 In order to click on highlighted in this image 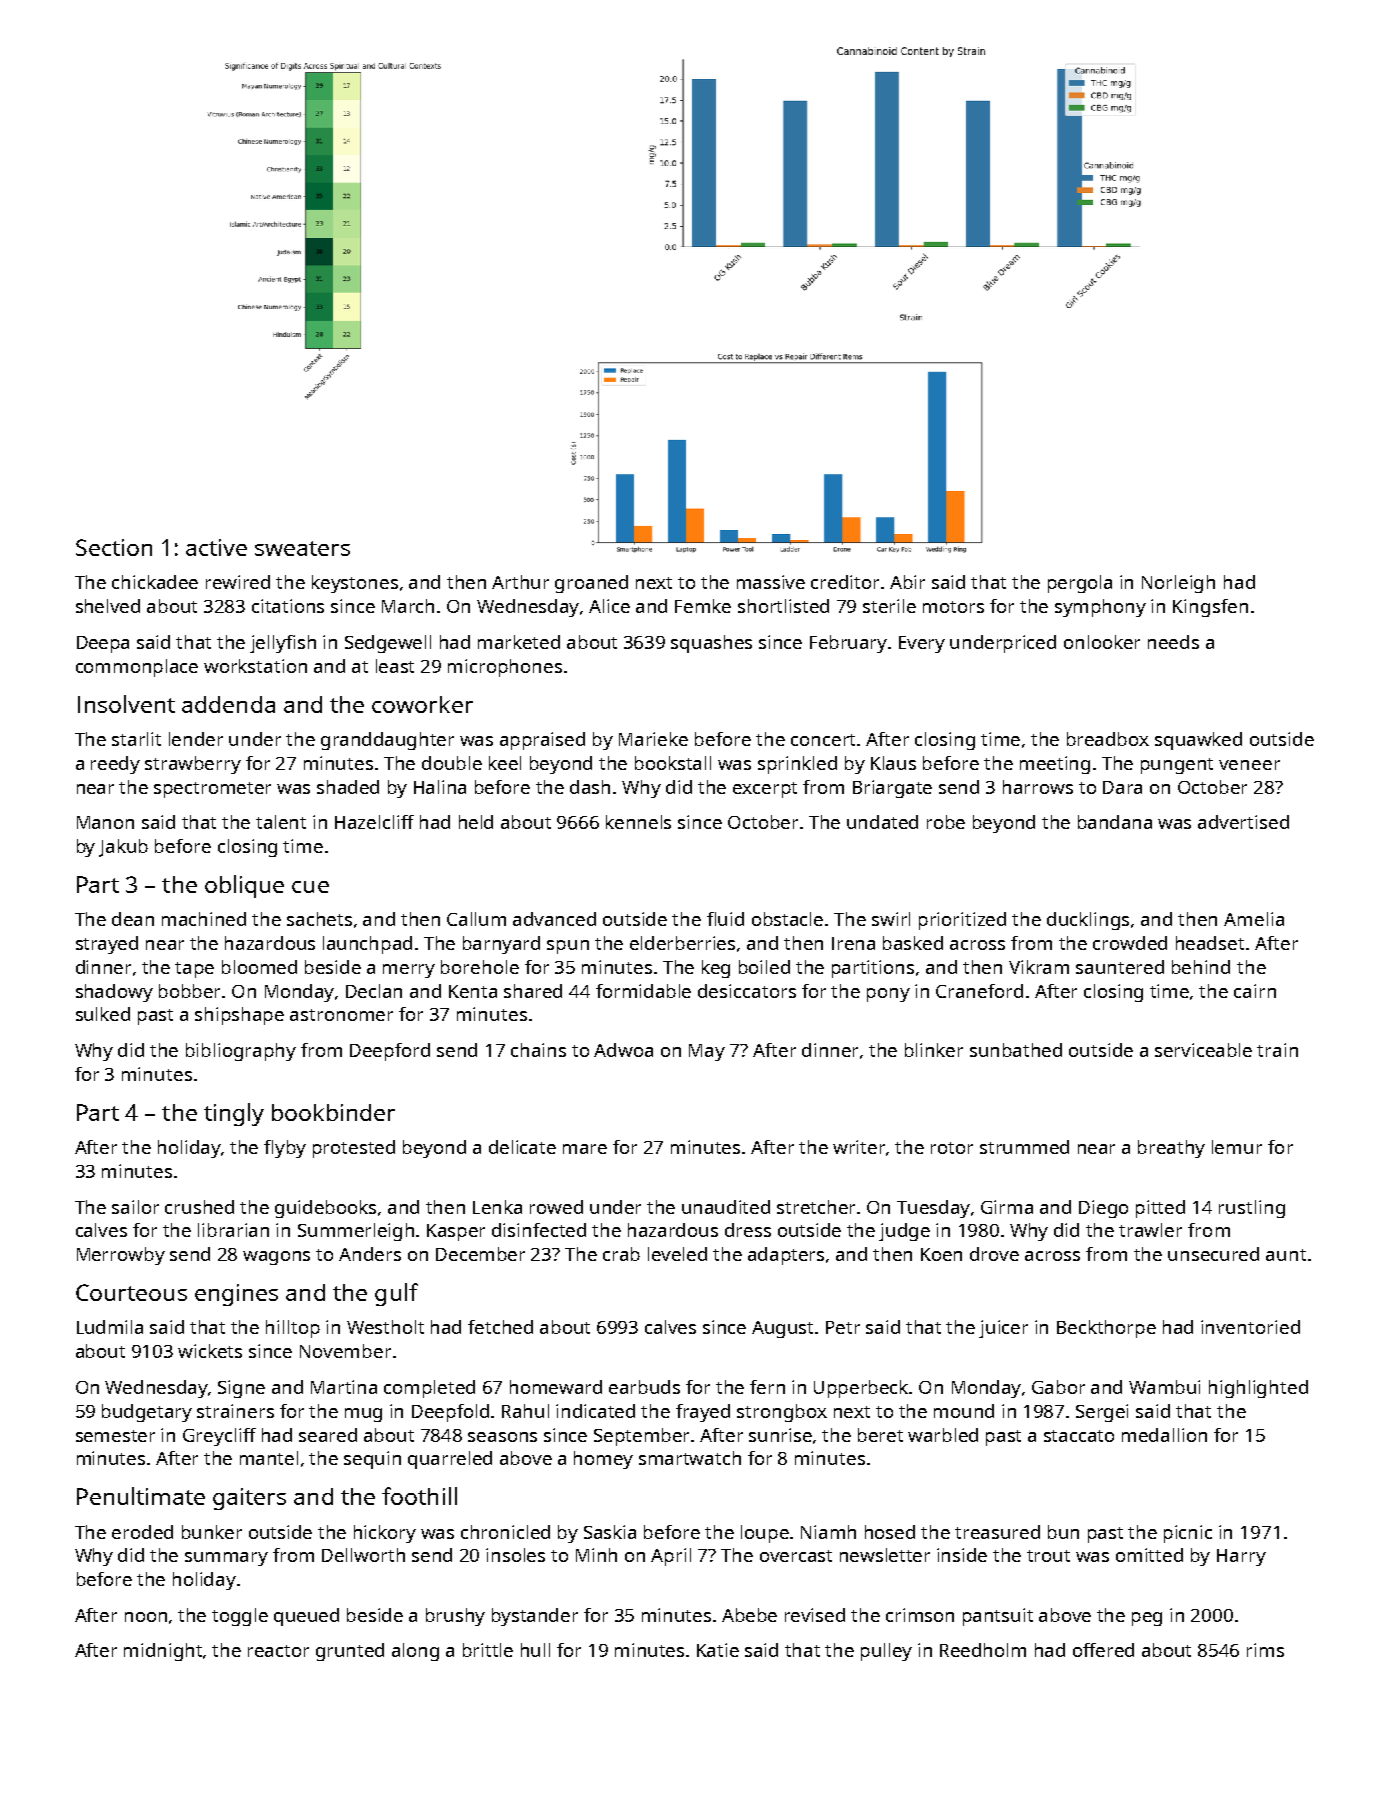, I will do `click(1258, 1389)`.
